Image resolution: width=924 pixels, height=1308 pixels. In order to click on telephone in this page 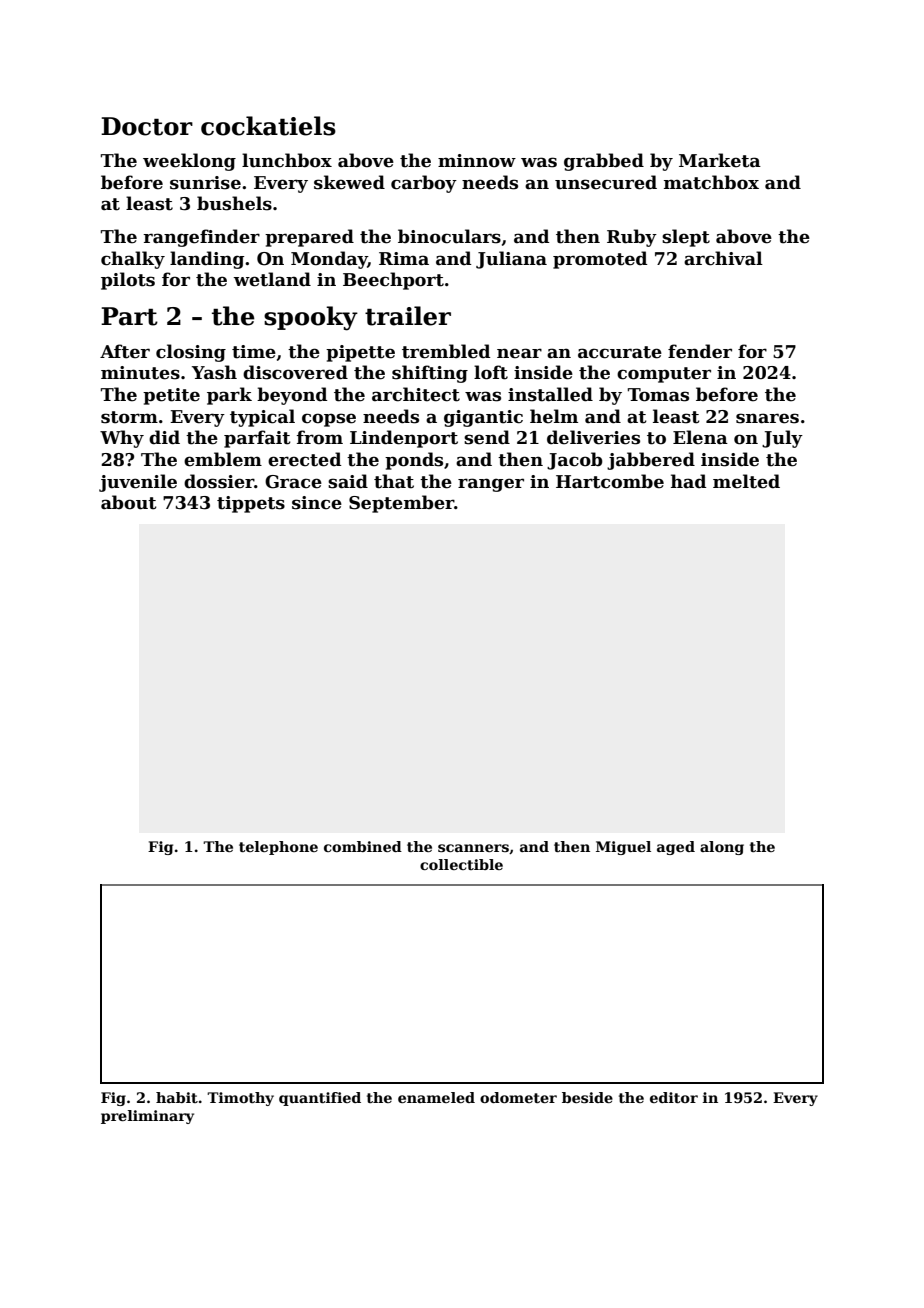, I will do `click(278, 848)`.
